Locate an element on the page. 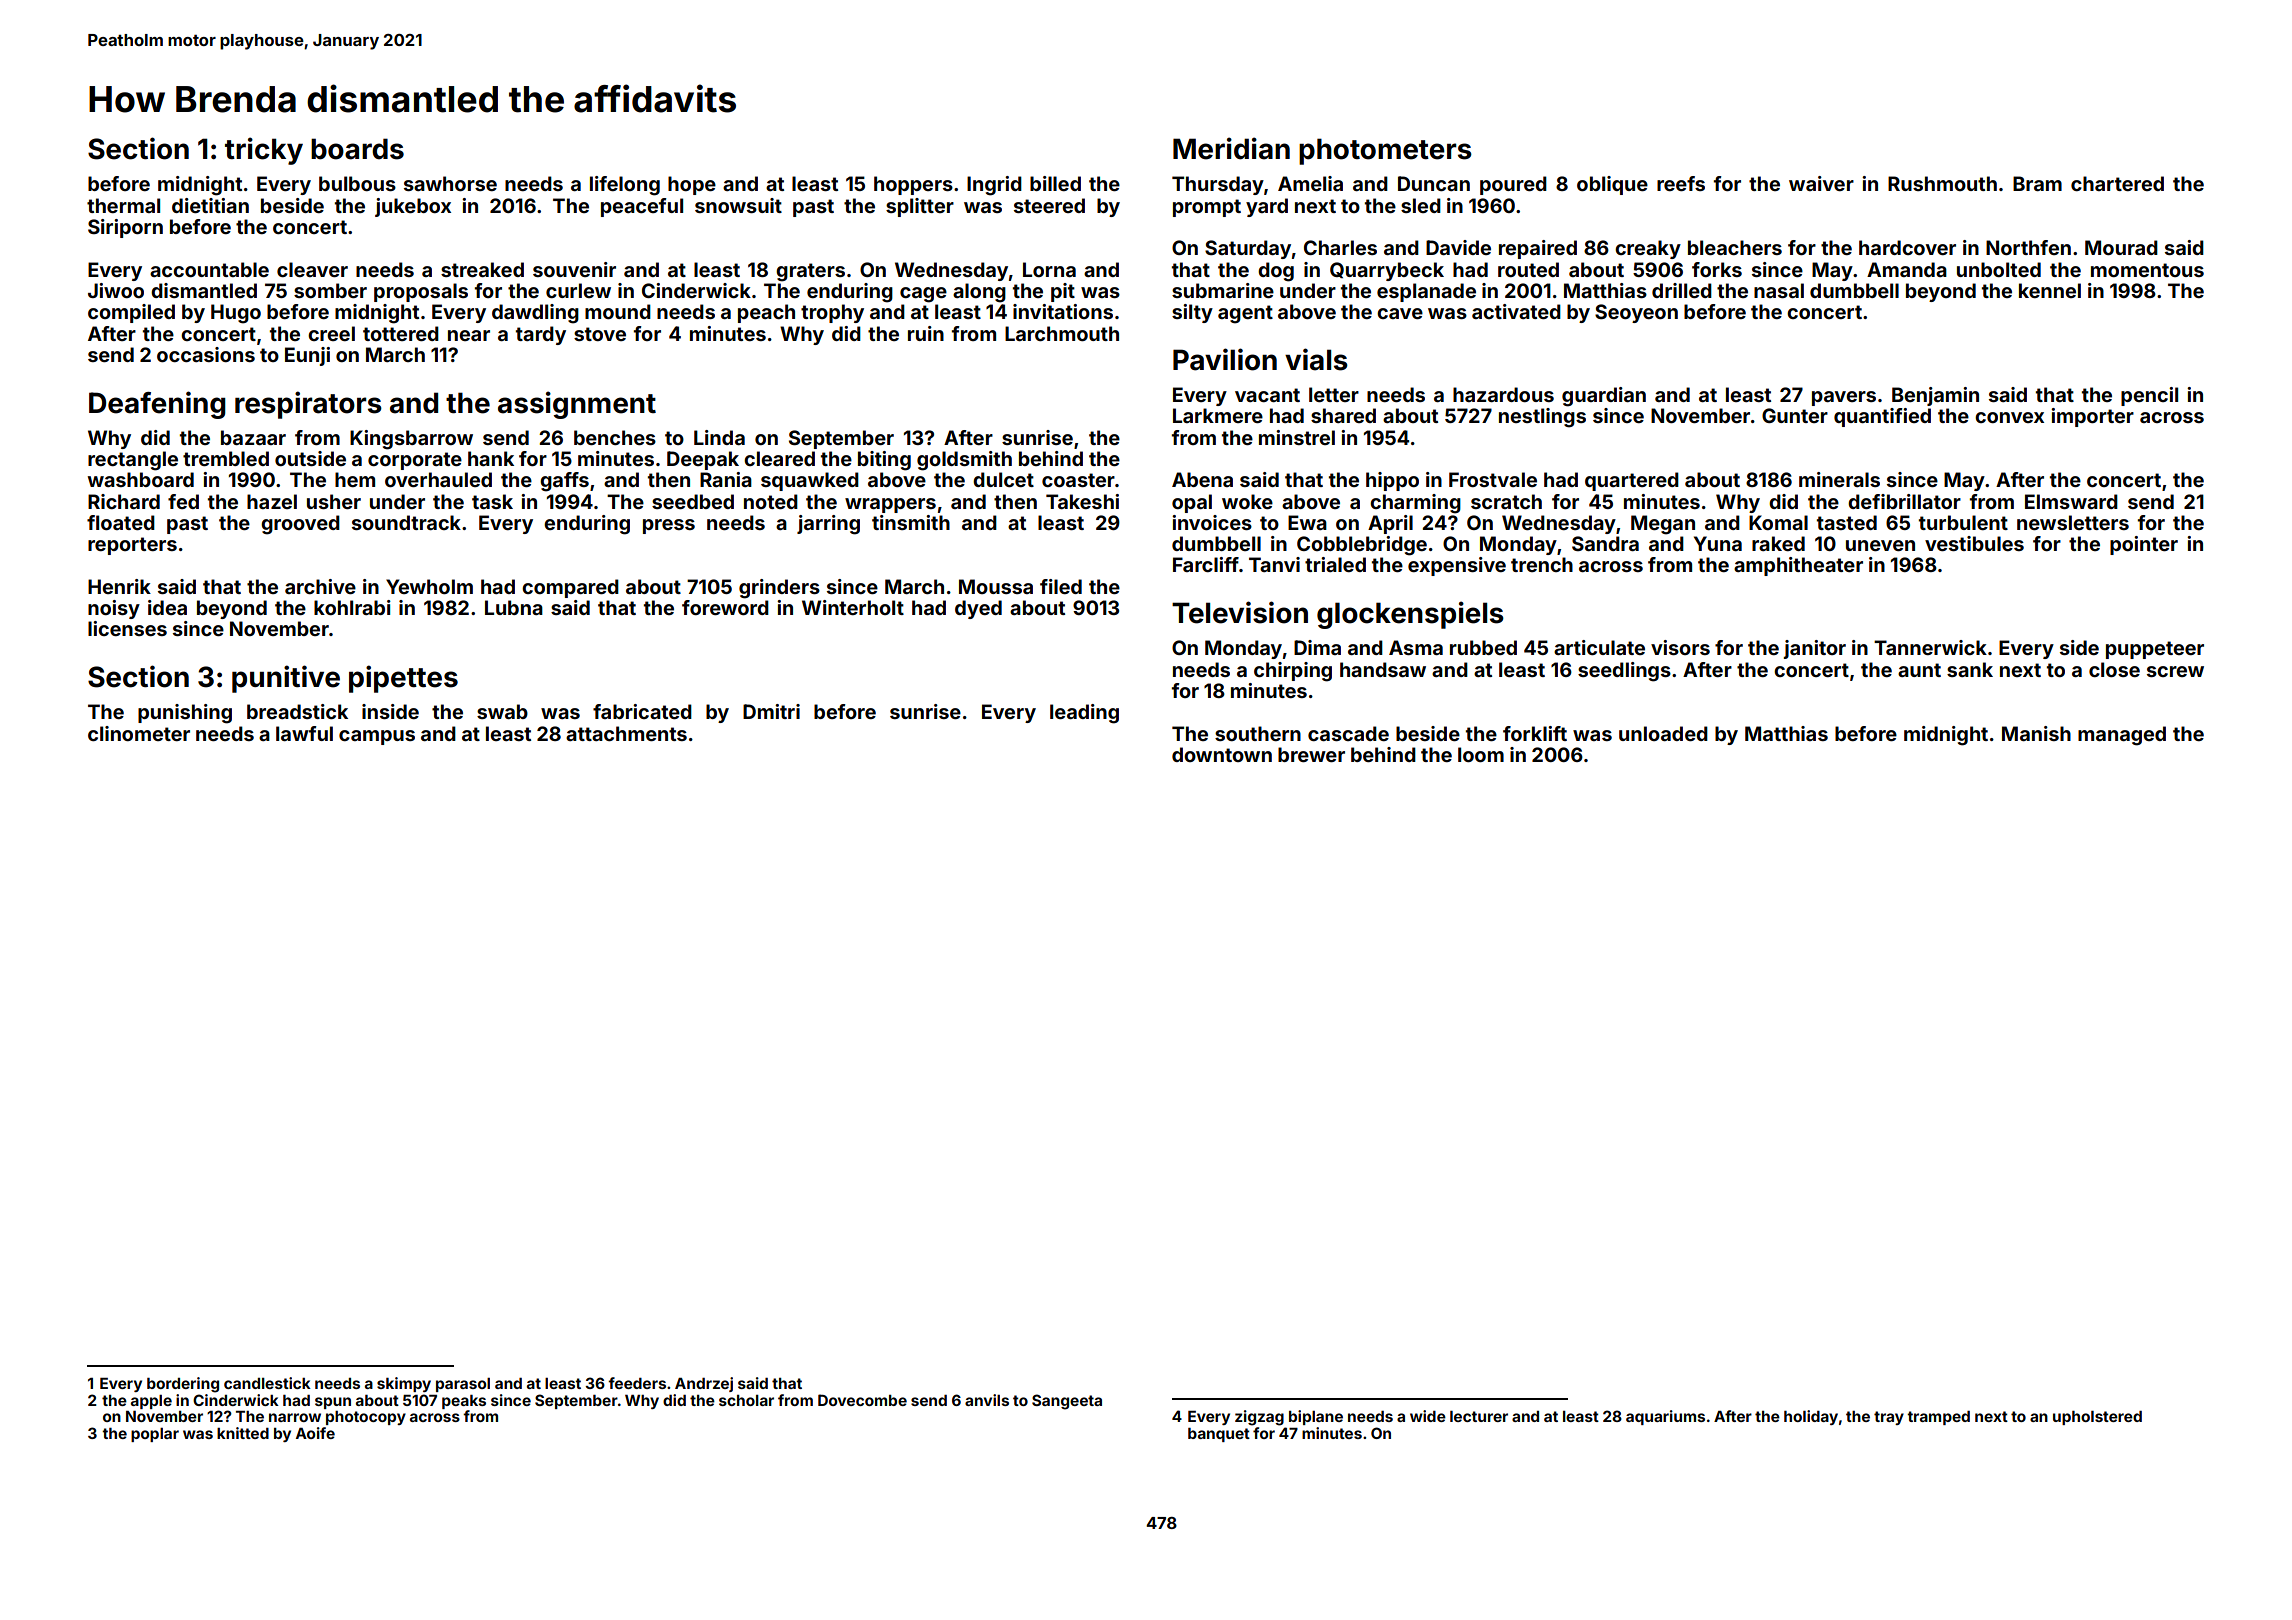  dyed is located at coordinates (978, 609).
